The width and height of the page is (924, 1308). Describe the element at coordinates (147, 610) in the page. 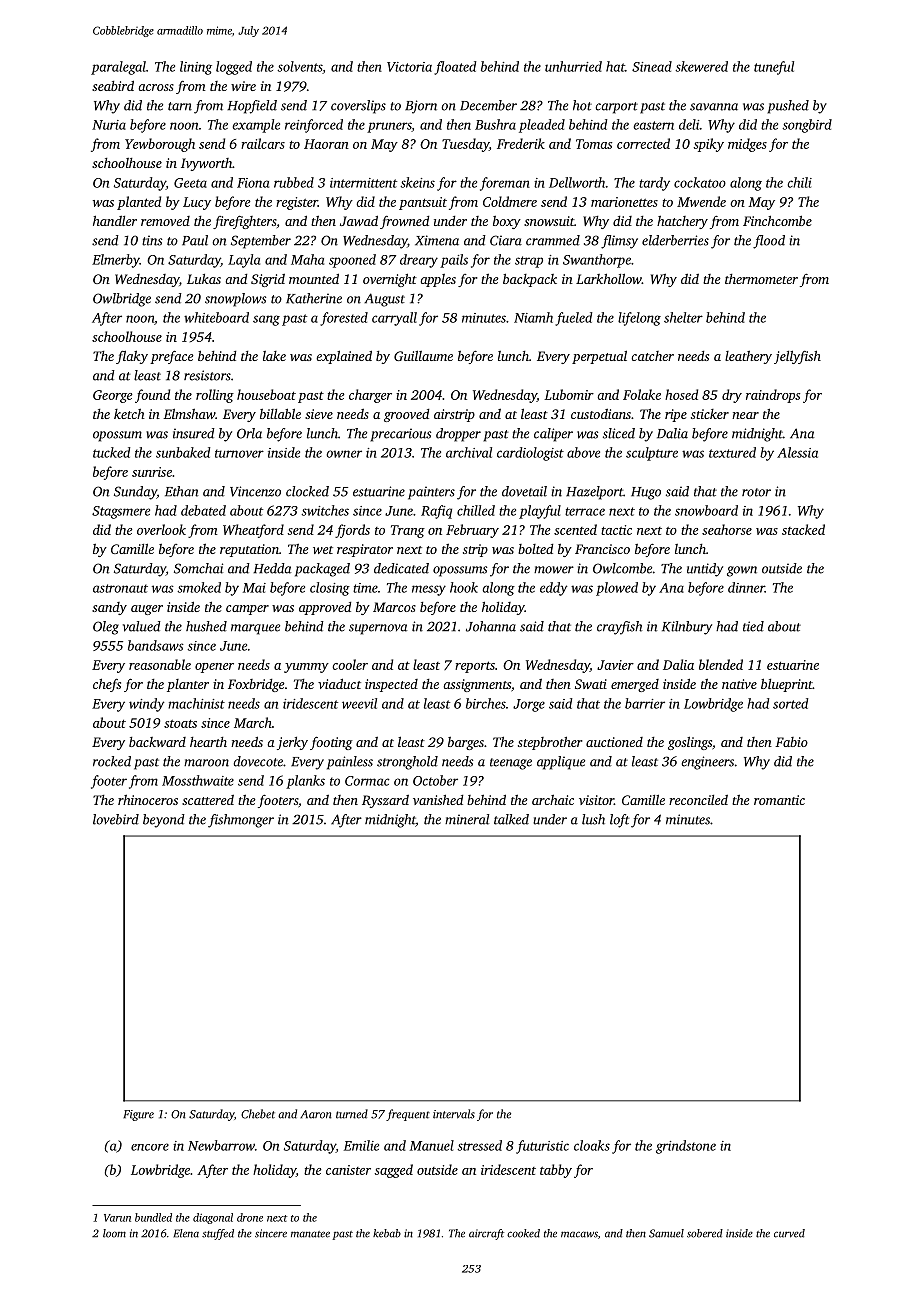

I see `auger` at that location.
